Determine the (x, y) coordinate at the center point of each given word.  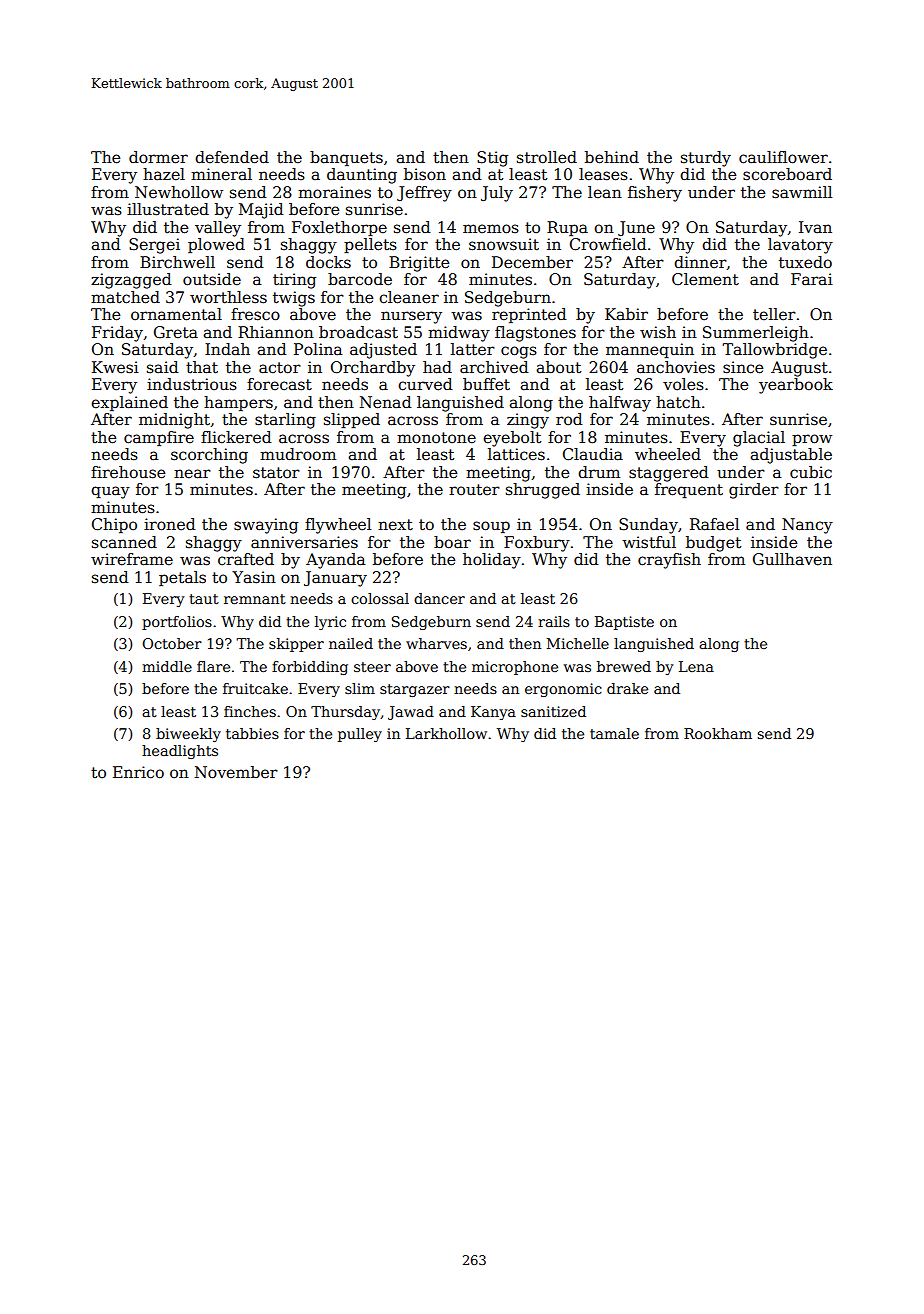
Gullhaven (792, 559)
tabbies (252, 733)
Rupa (567, 228)
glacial (759, 439)
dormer (158, 157)
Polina (318, 349)
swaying (266, 526)
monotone (436, 437)
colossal (380, 598)
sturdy (706, 159)
